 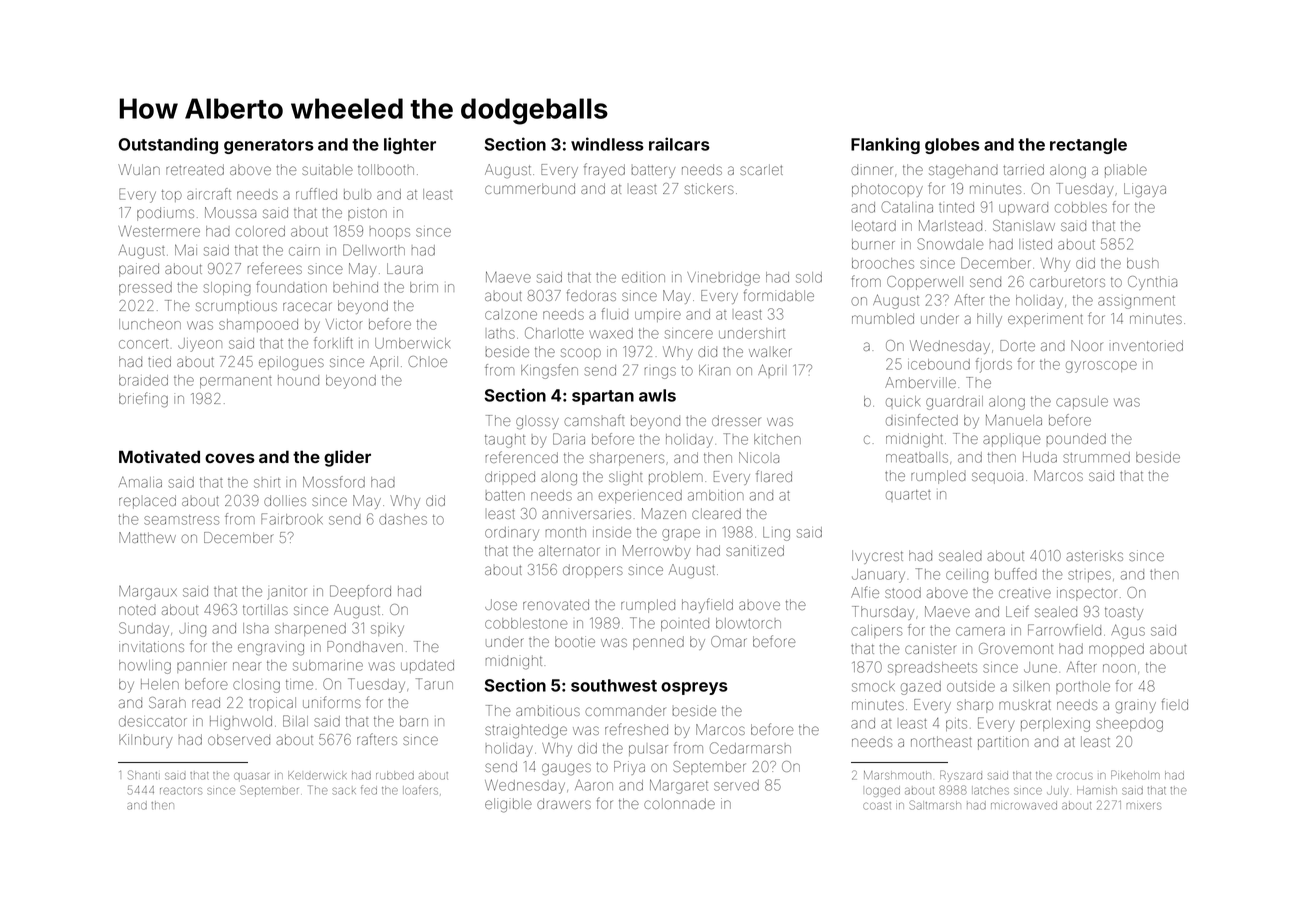 What do you see at coordinates (508, 805) in the screenshot?
I see `eligible` at bounding box center [508, 805].
